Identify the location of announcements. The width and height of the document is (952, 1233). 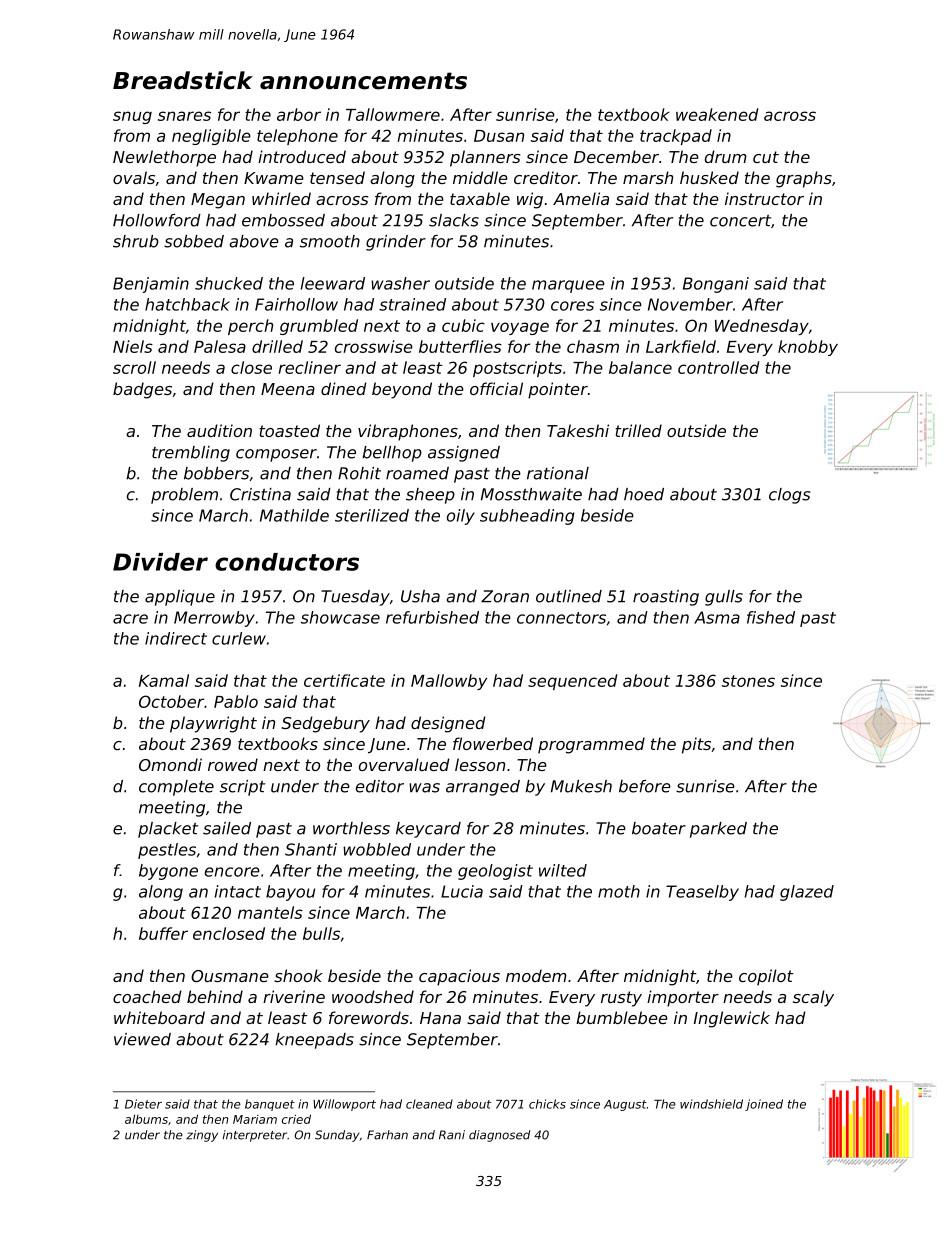
(363, 81).
